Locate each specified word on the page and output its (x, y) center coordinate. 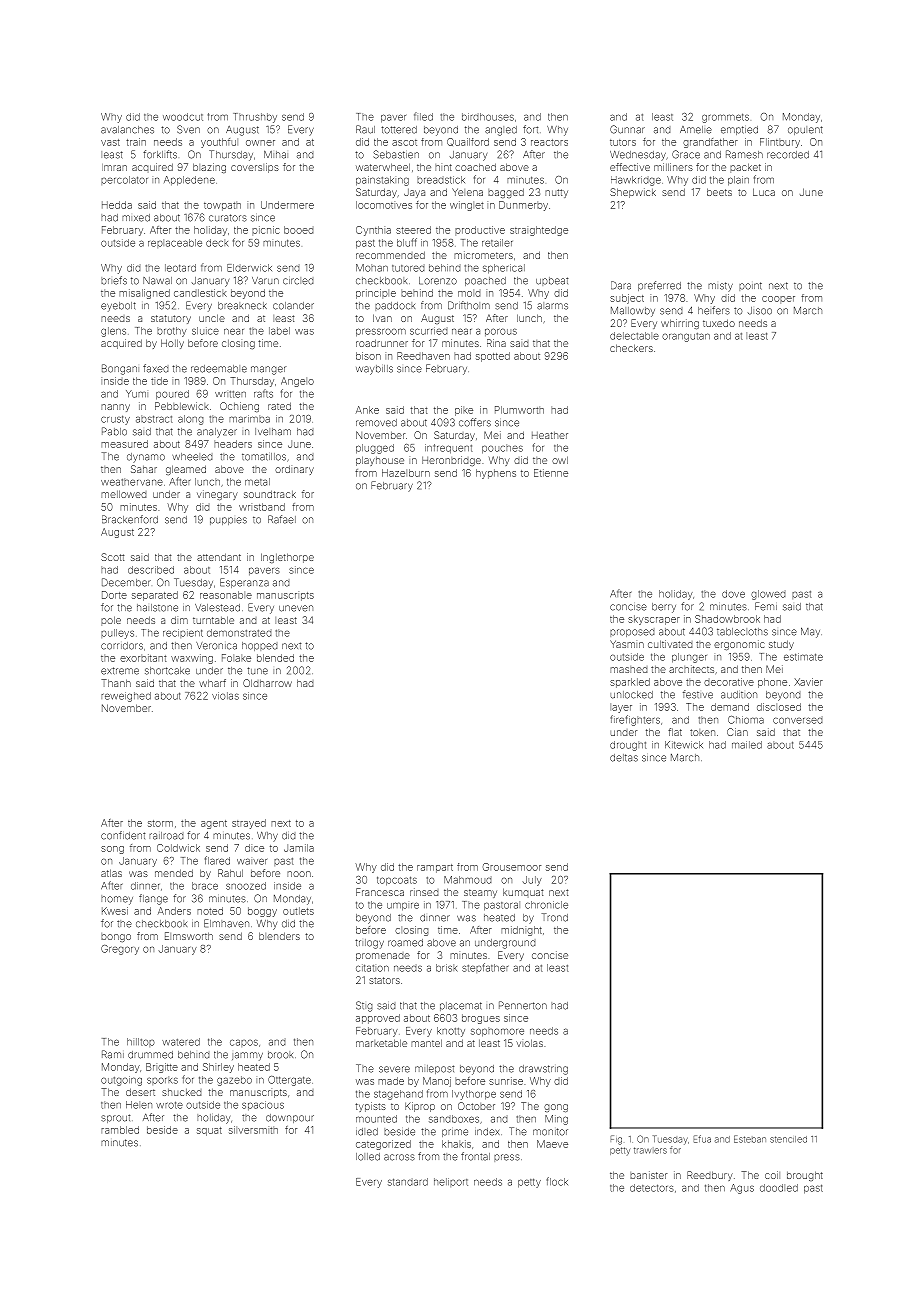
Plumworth (519, 410)
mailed (747, 745)
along (191, 420)
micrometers (483, 255)
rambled (120, 1130)
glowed (768, 595)
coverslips (255, 168)
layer (621, 708)
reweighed (126, 697)
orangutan (686, 337)
